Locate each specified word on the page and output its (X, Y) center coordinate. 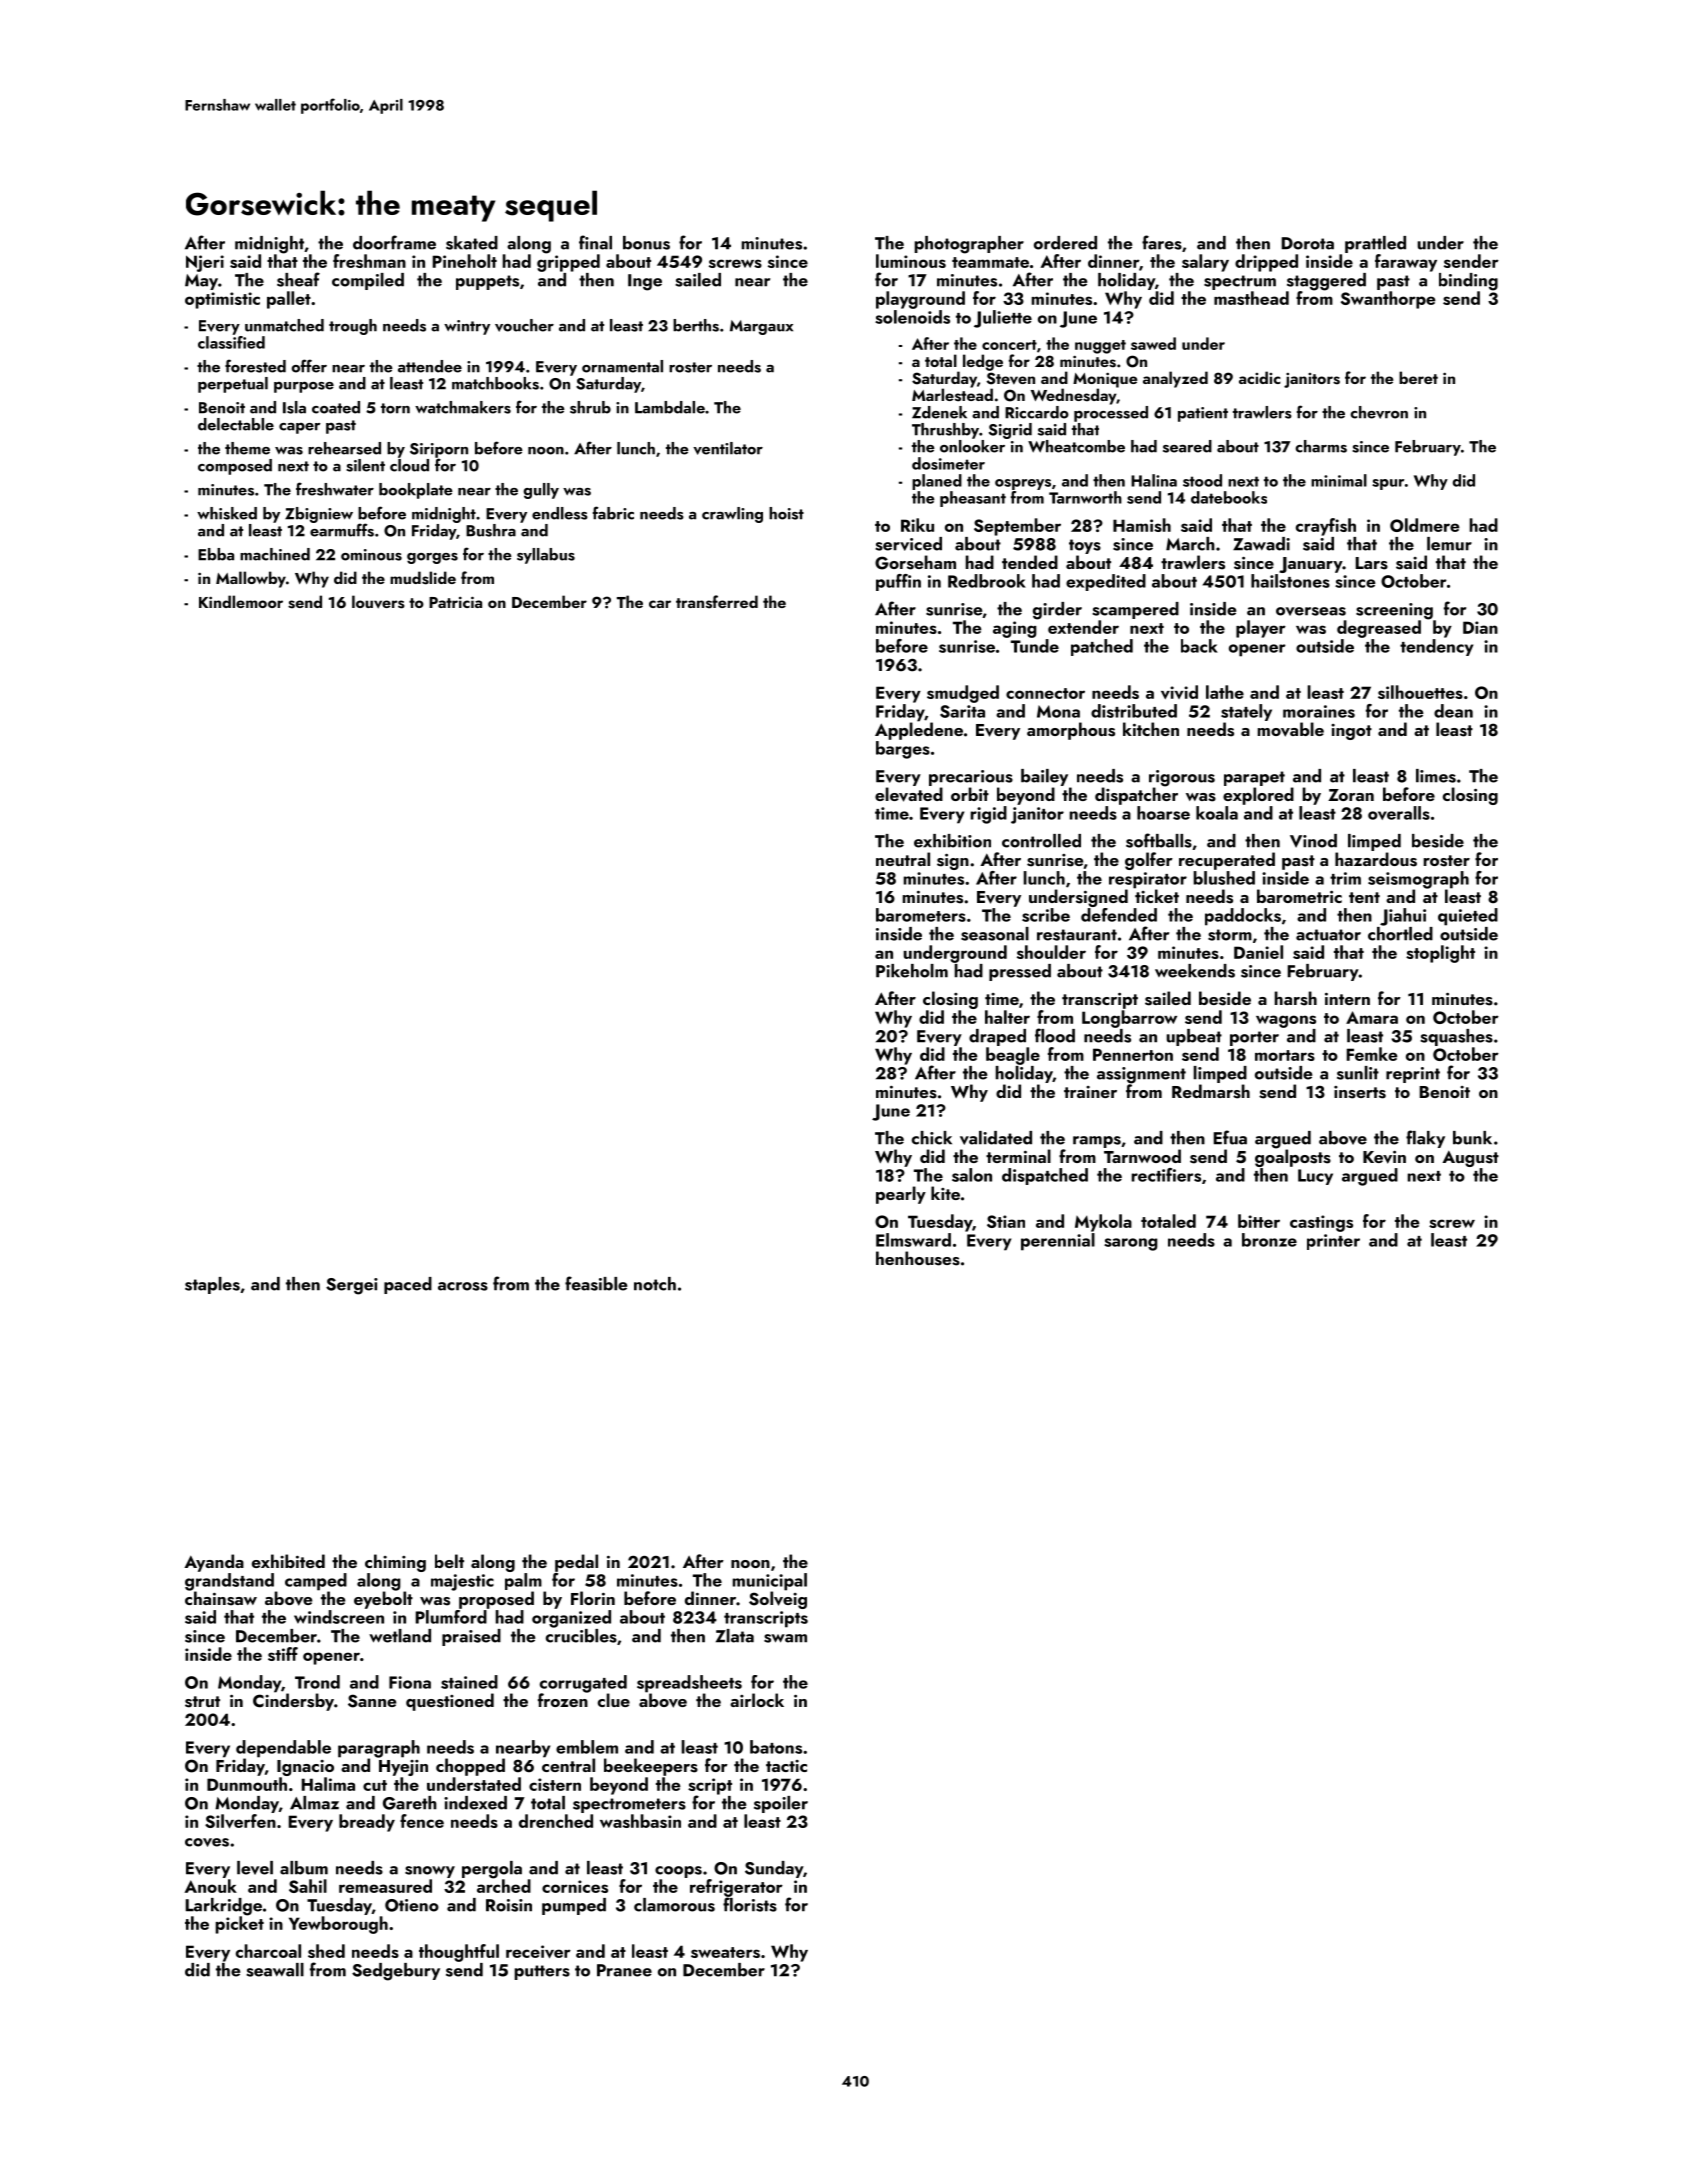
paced (408, 1285)
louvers (378, 602)
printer (1333, 1242)
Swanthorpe (1388, 300)
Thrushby (945, 431)
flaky (1425, 1139)
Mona (1058, 711)
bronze (1269, 1240)
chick (932, 1138)
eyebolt (383, 1600)
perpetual (233, 385)
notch (655, 1284)
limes (1436, 776)
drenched (556, 1821)
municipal (770, 1582)
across (463, 1286)
